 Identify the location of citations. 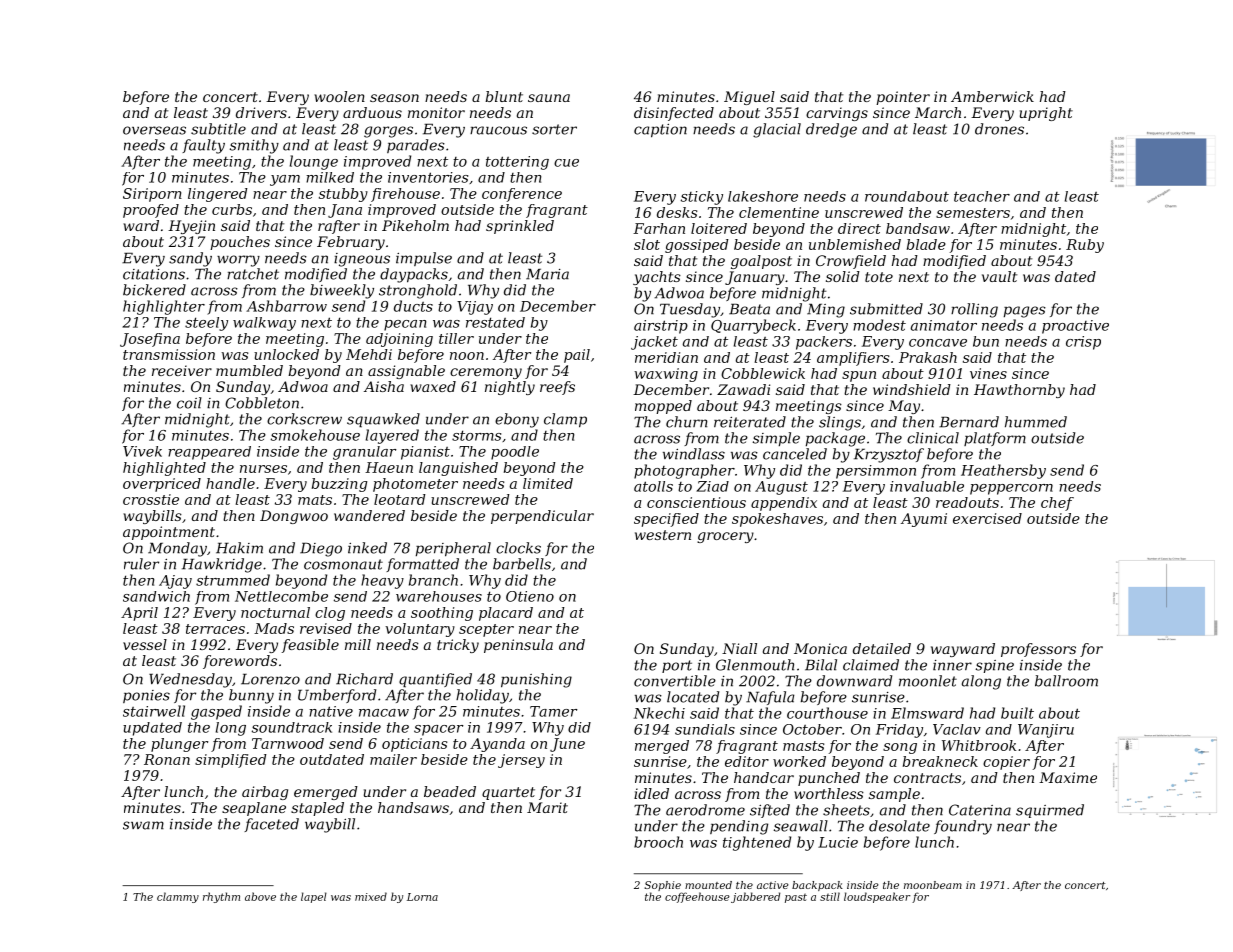
(154, 274).
